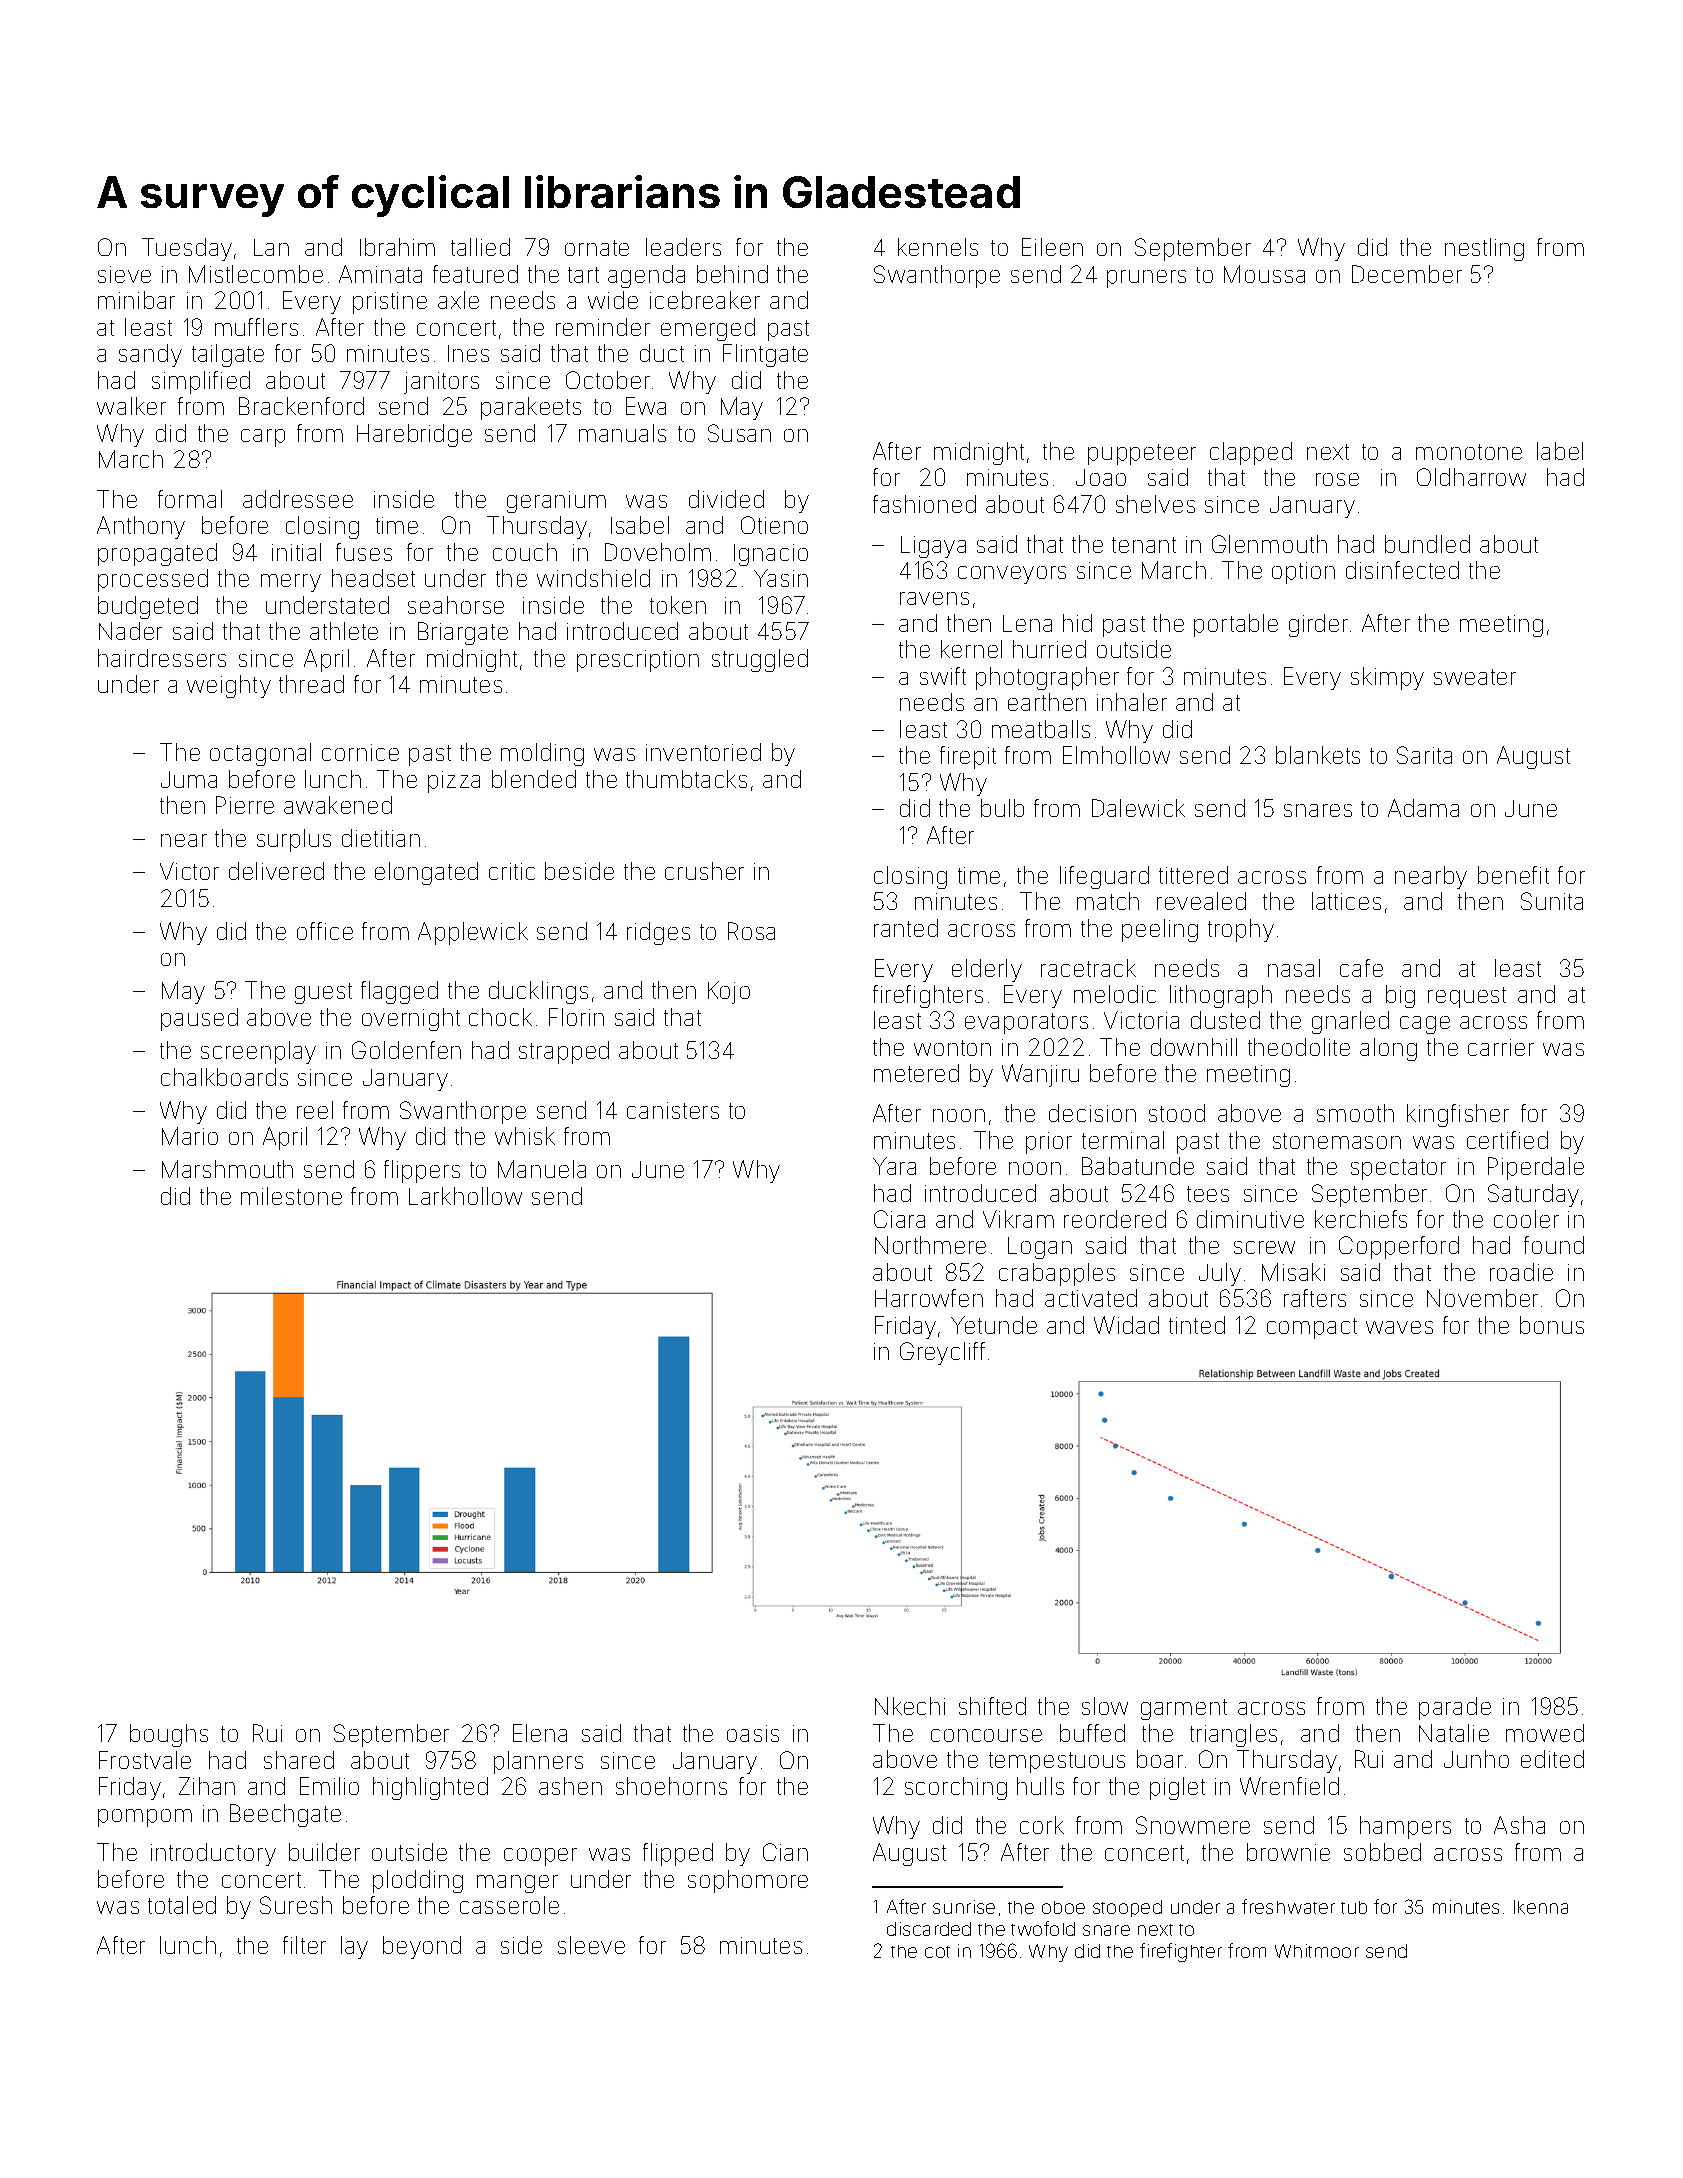 The height and width of the document is (2178, 1683). Describe the element at coordinates (465, 1196) in the document. I see `Larkhollow` at that location.
